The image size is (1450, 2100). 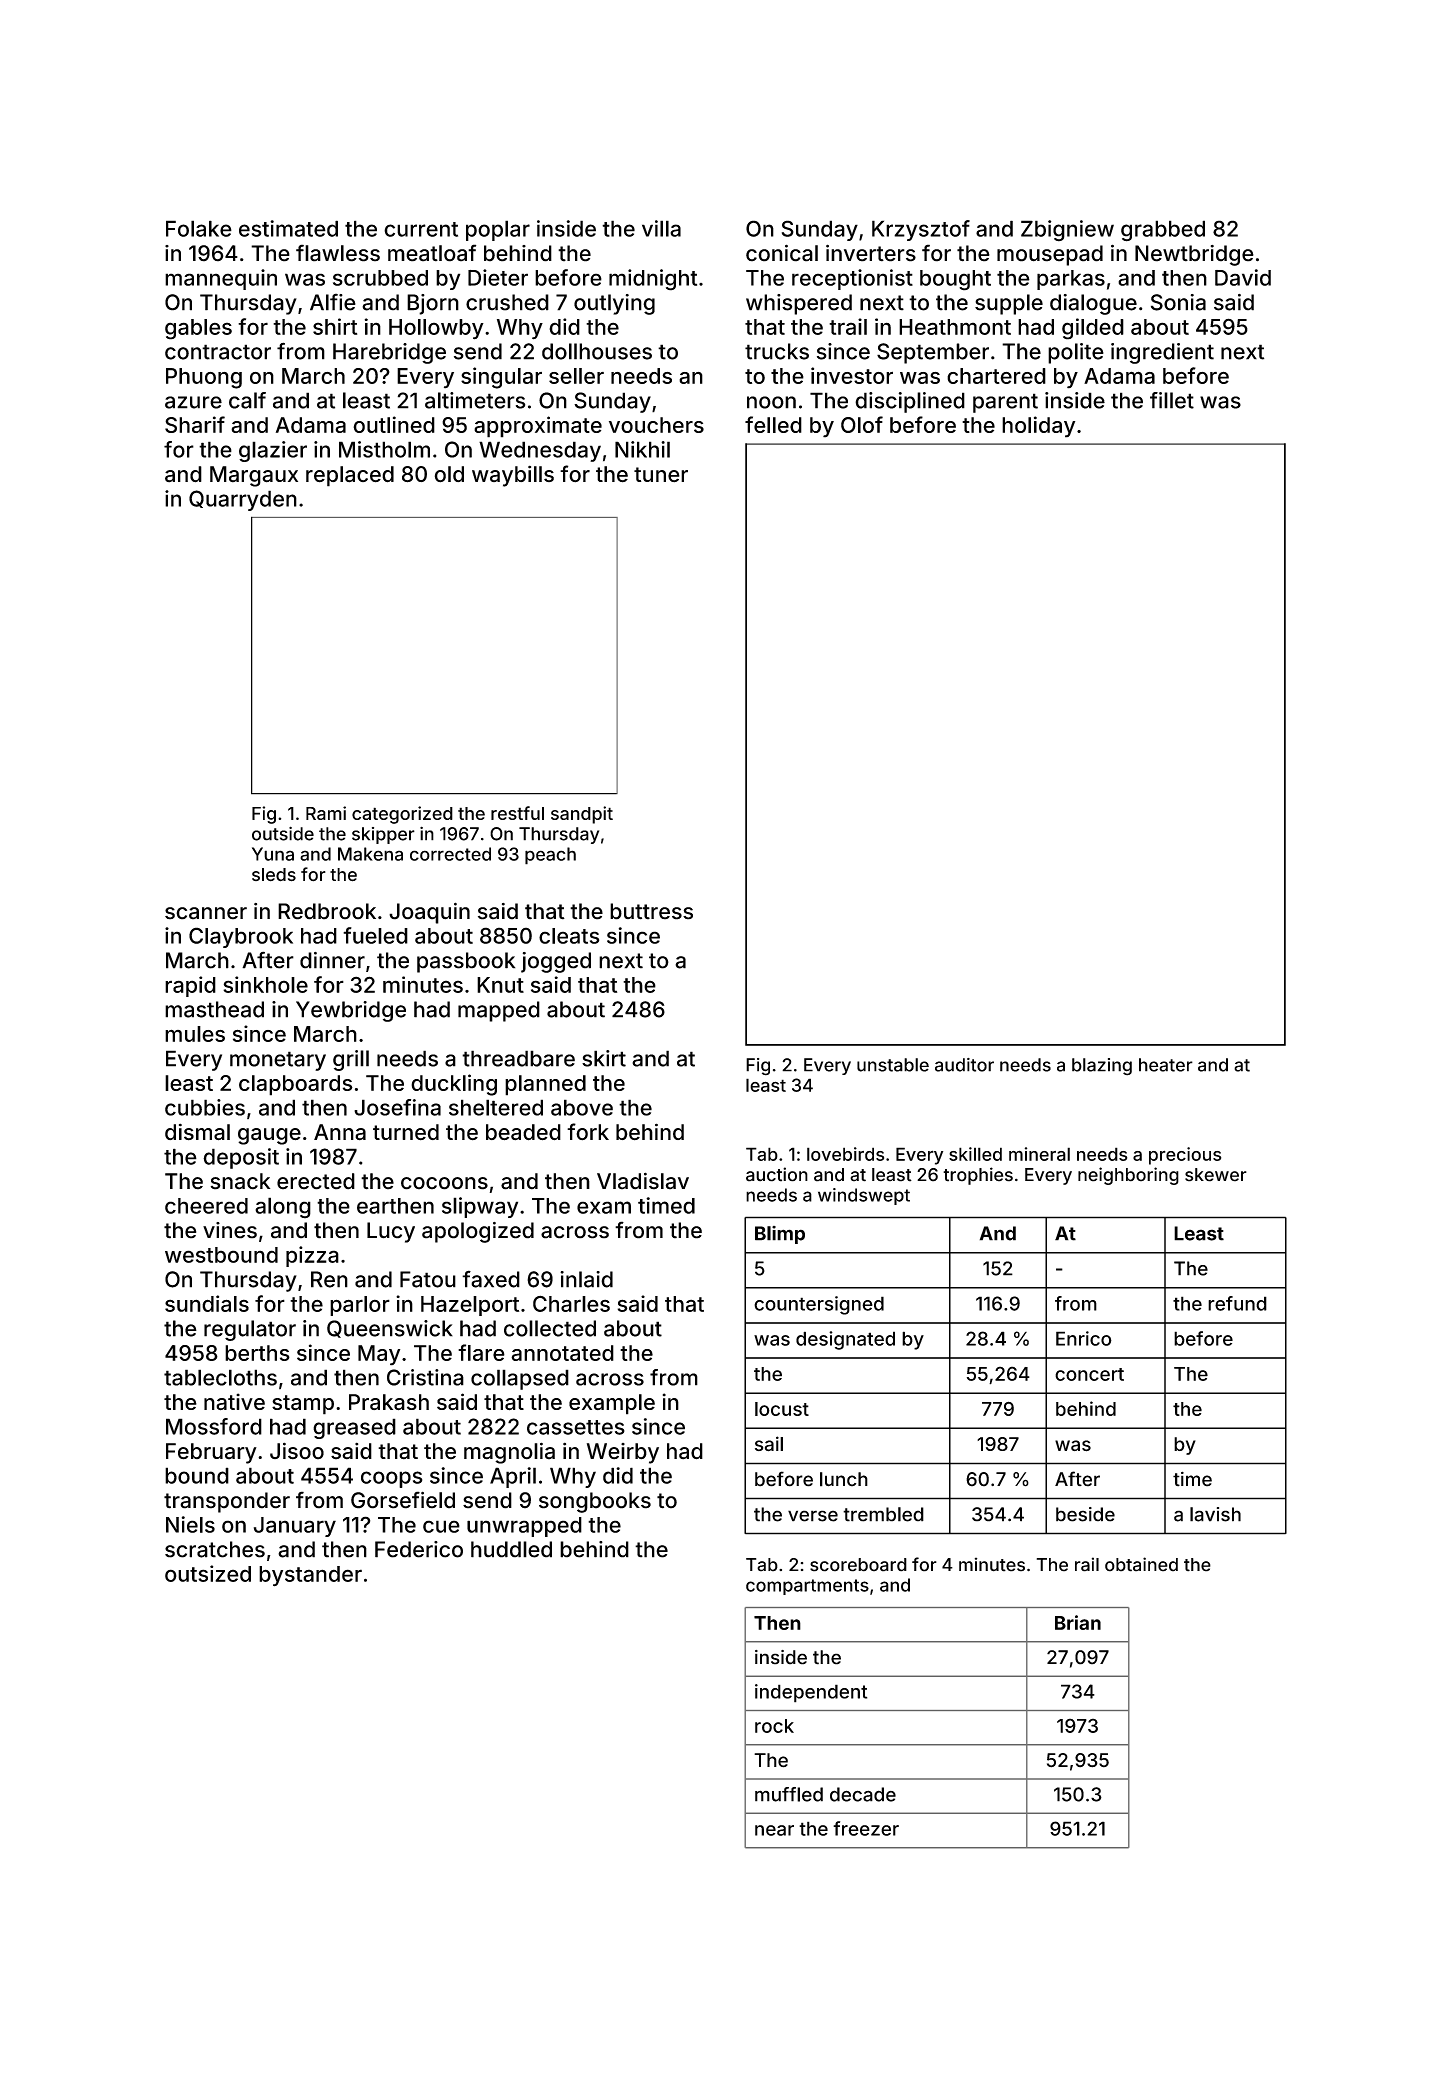 What do you see at coordinates (288, 228) in the screenshot?
I see `estimated` at bounding box center [288, 228].
